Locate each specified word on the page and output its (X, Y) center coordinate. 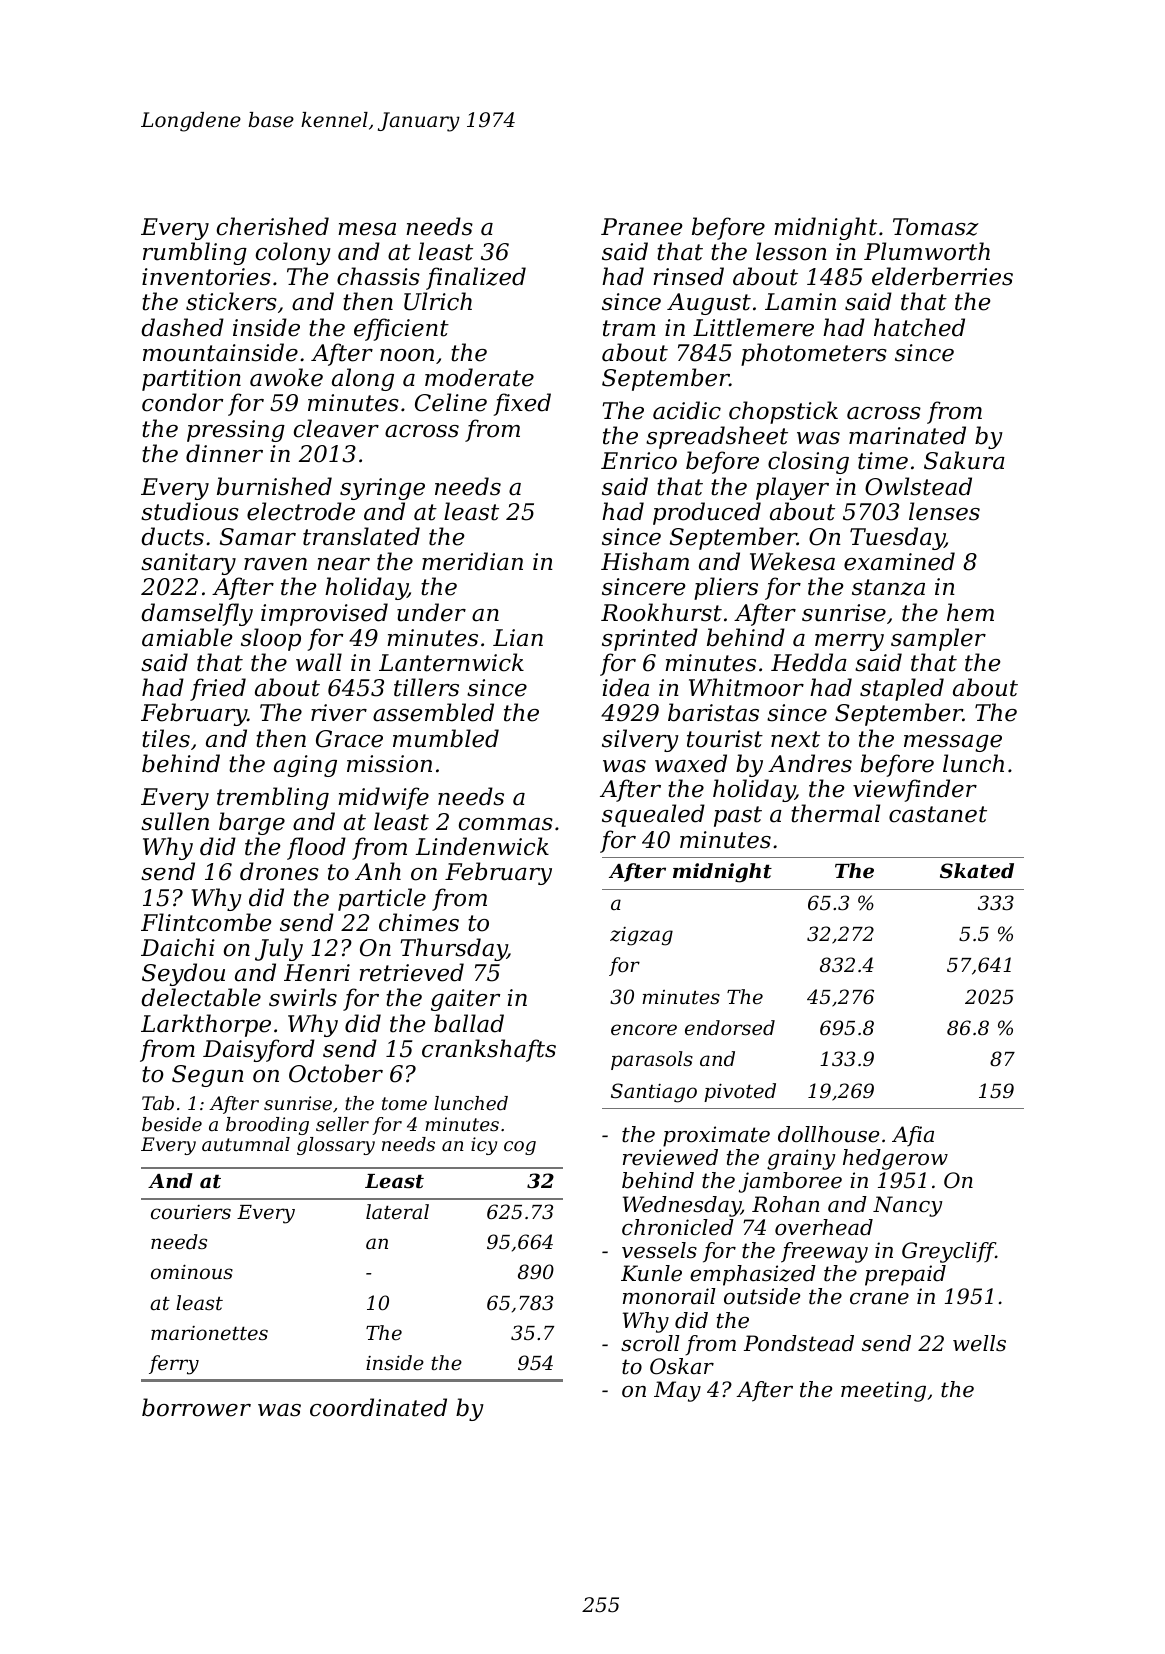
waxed (691, 763)
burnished (274, 486)
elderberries (942, 276)
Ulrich (438, 301)
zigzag (641, 936)
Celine (451, 402)
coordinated (378, 1407)
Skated (977, 870)
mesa (367, 229)
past (738, 816)
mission (389, 764)
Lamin (800, 302)
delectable (201, 997)
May (677, 1391)
